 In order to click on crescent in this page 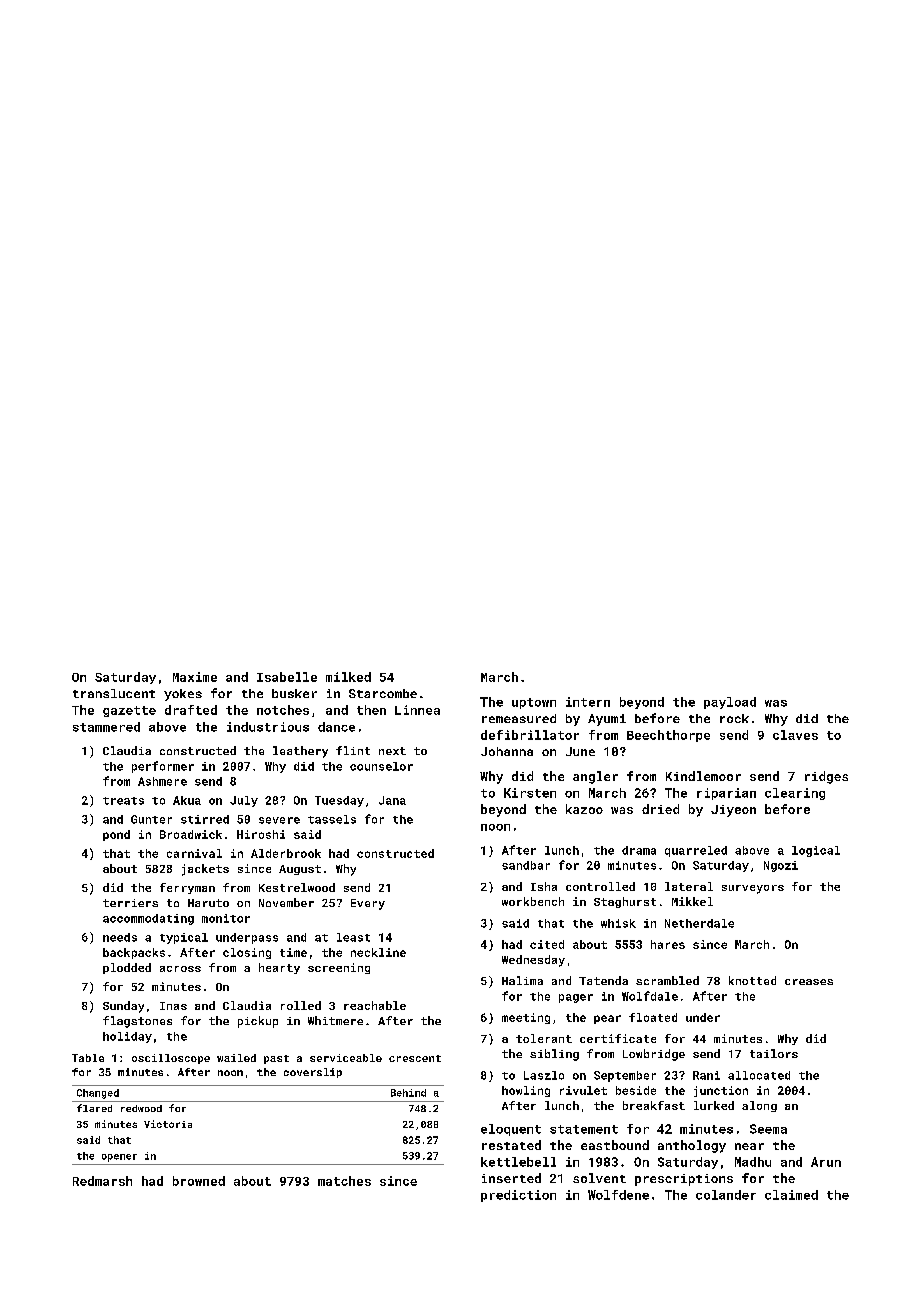, I will do `click(415, 1058)`.
